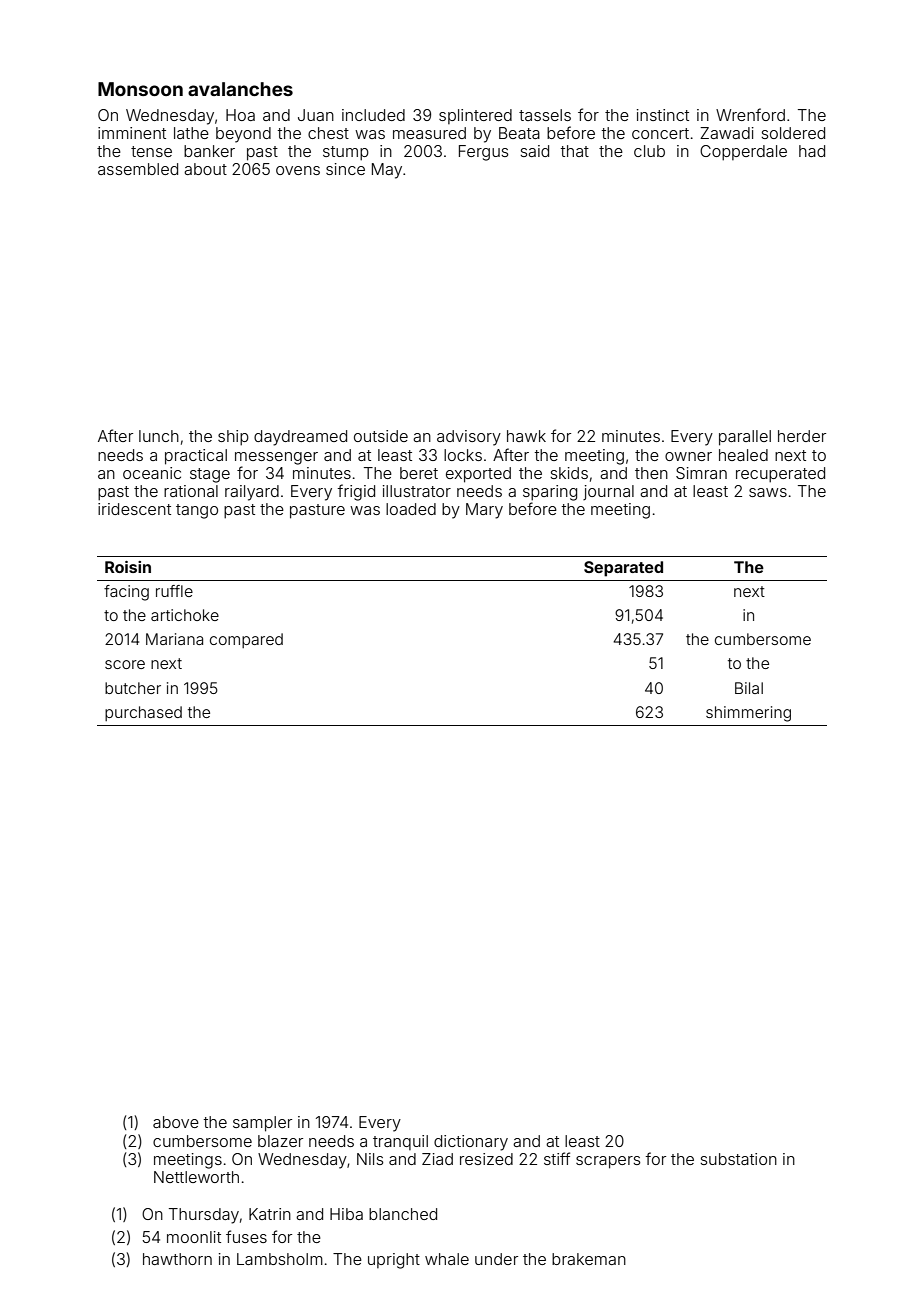 Image resolution: width=924 pixels, height=1308 pixels. I want to click on hawthorn, so click(177, 1259).
